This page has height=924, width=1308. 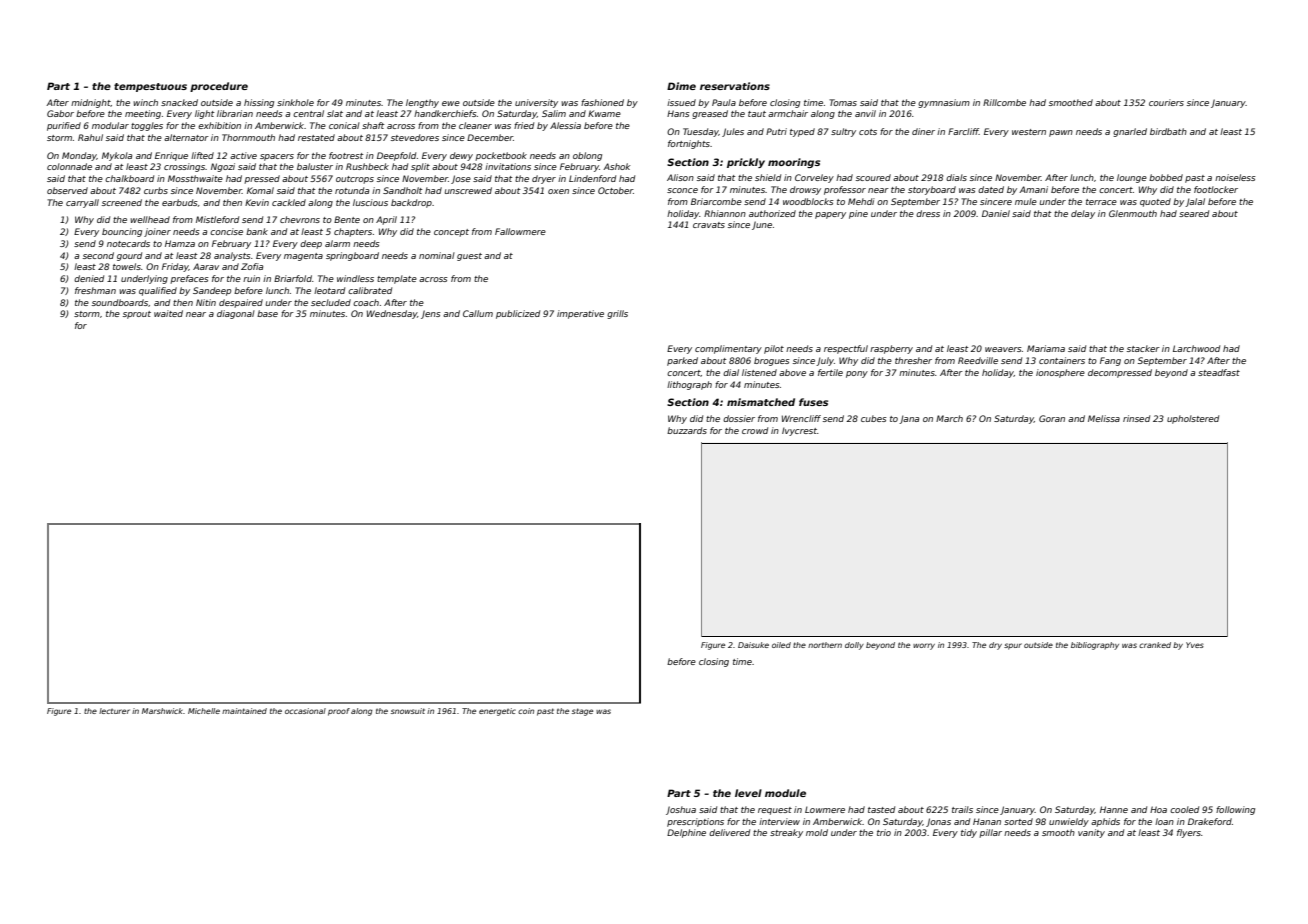 I want to click on upholstered, so click(x=1193, y=419).
